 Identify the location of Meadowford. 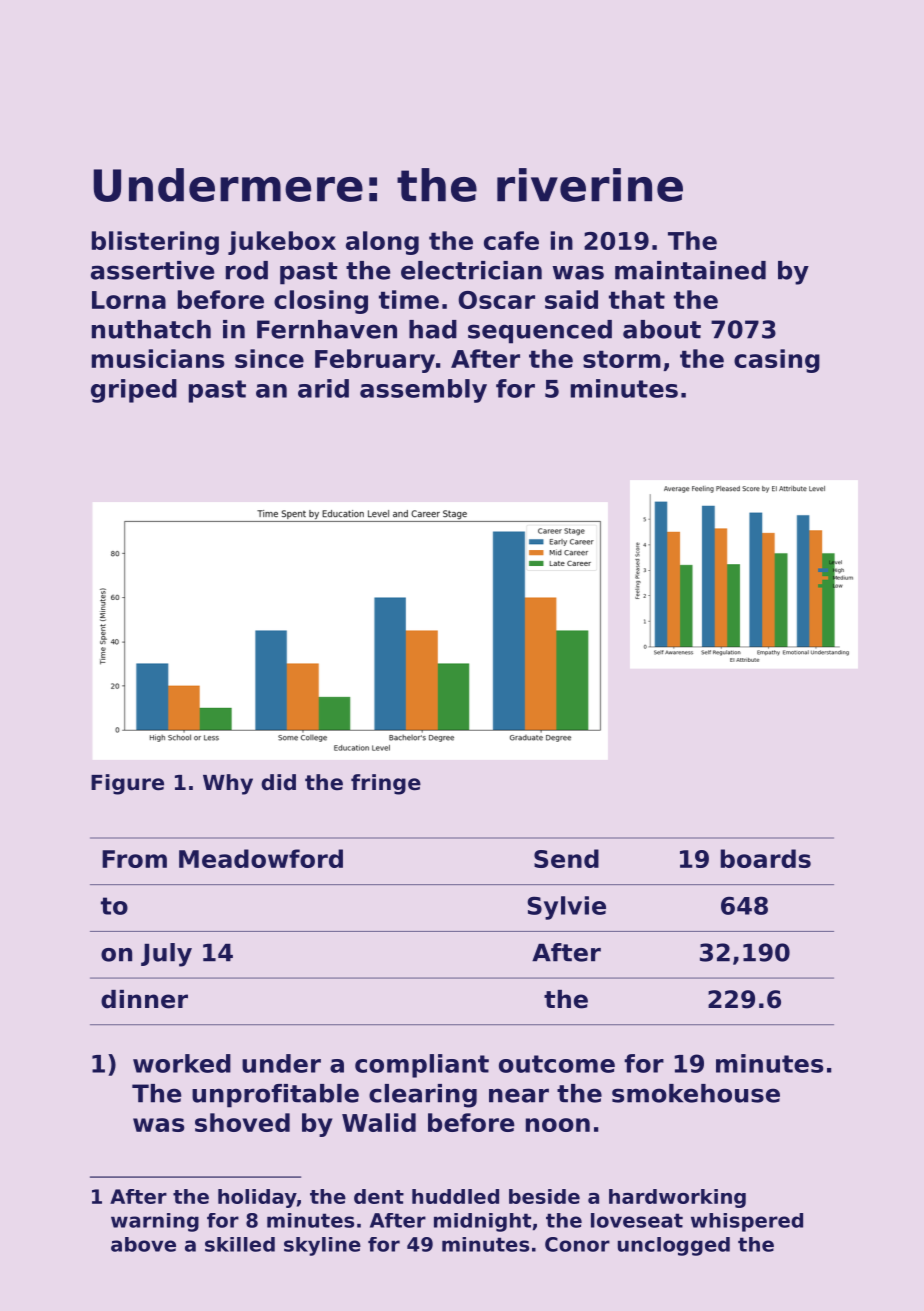
(261, 858).
